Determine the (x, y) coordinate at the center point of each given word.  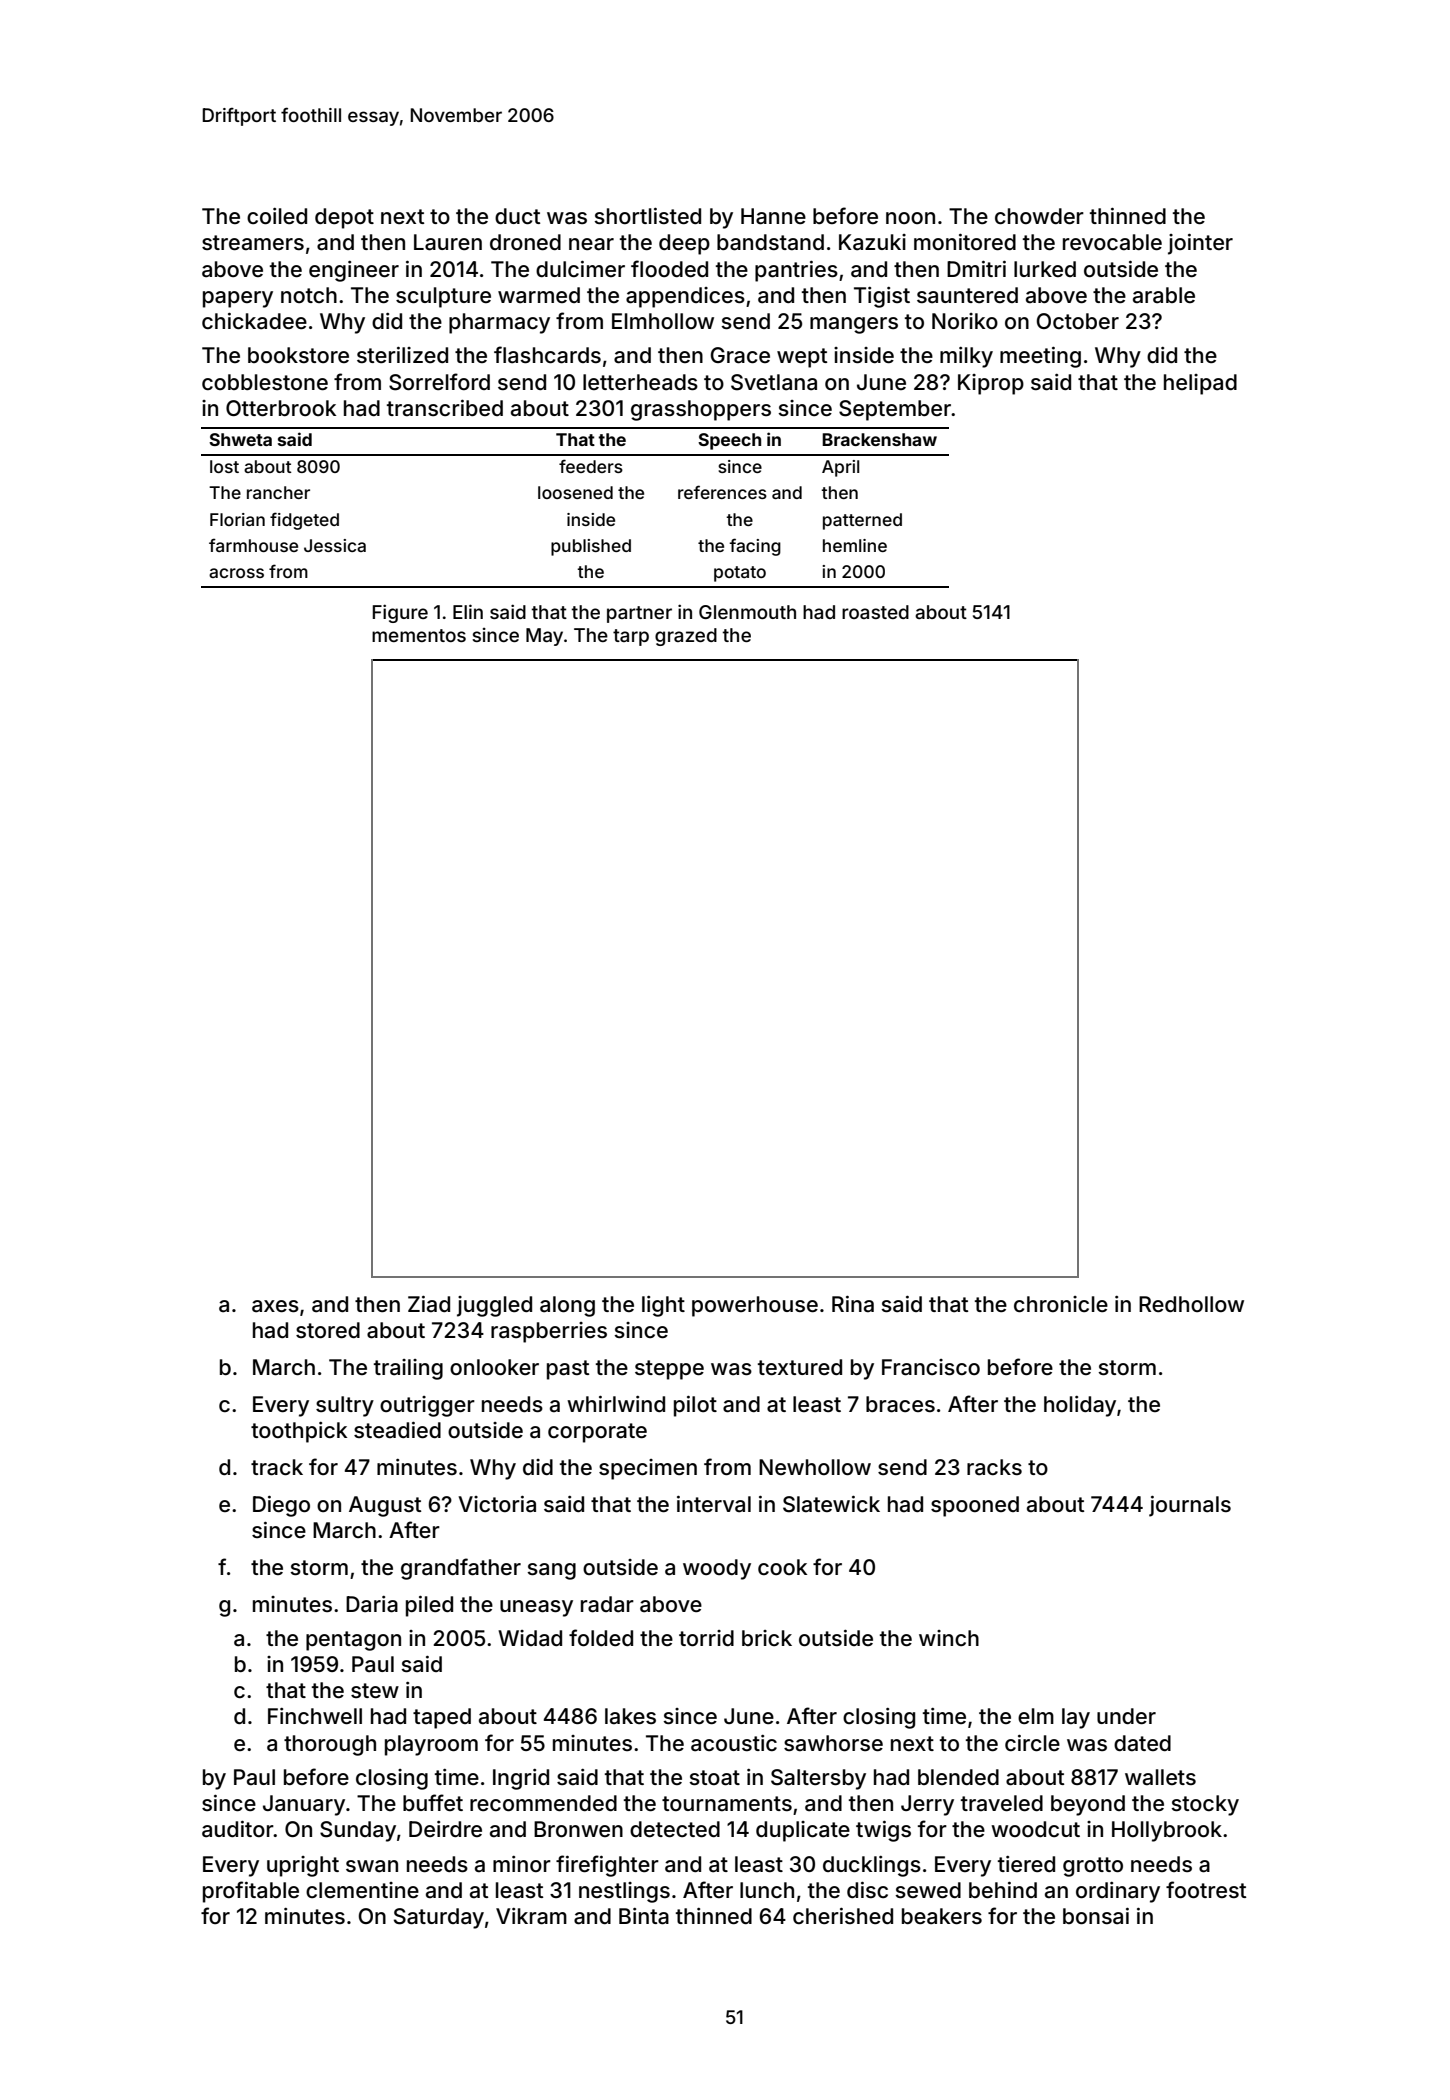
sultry (345, 1406)
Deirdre (445, 1829)
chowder (1039, 216)
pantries (796, 271)
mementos (419, 635)
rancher (278, 492)
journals (1190, 1506)
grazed (686, 637)
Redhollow (1191, 1304)
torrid (706, 1638)
